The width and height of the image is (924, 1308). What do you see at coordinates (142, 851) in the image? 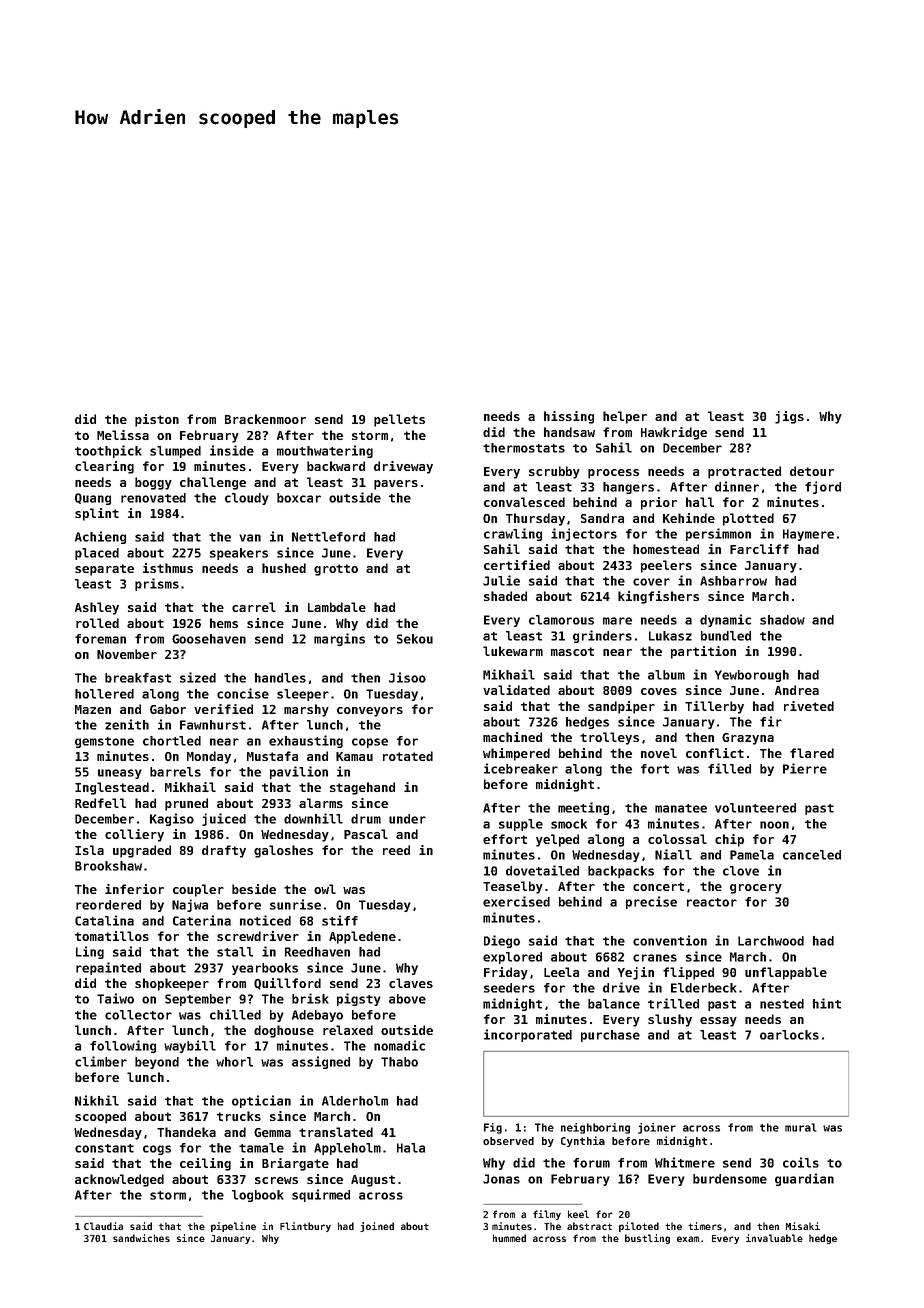
I see `upgraded` at bounding box center [142, 851].
